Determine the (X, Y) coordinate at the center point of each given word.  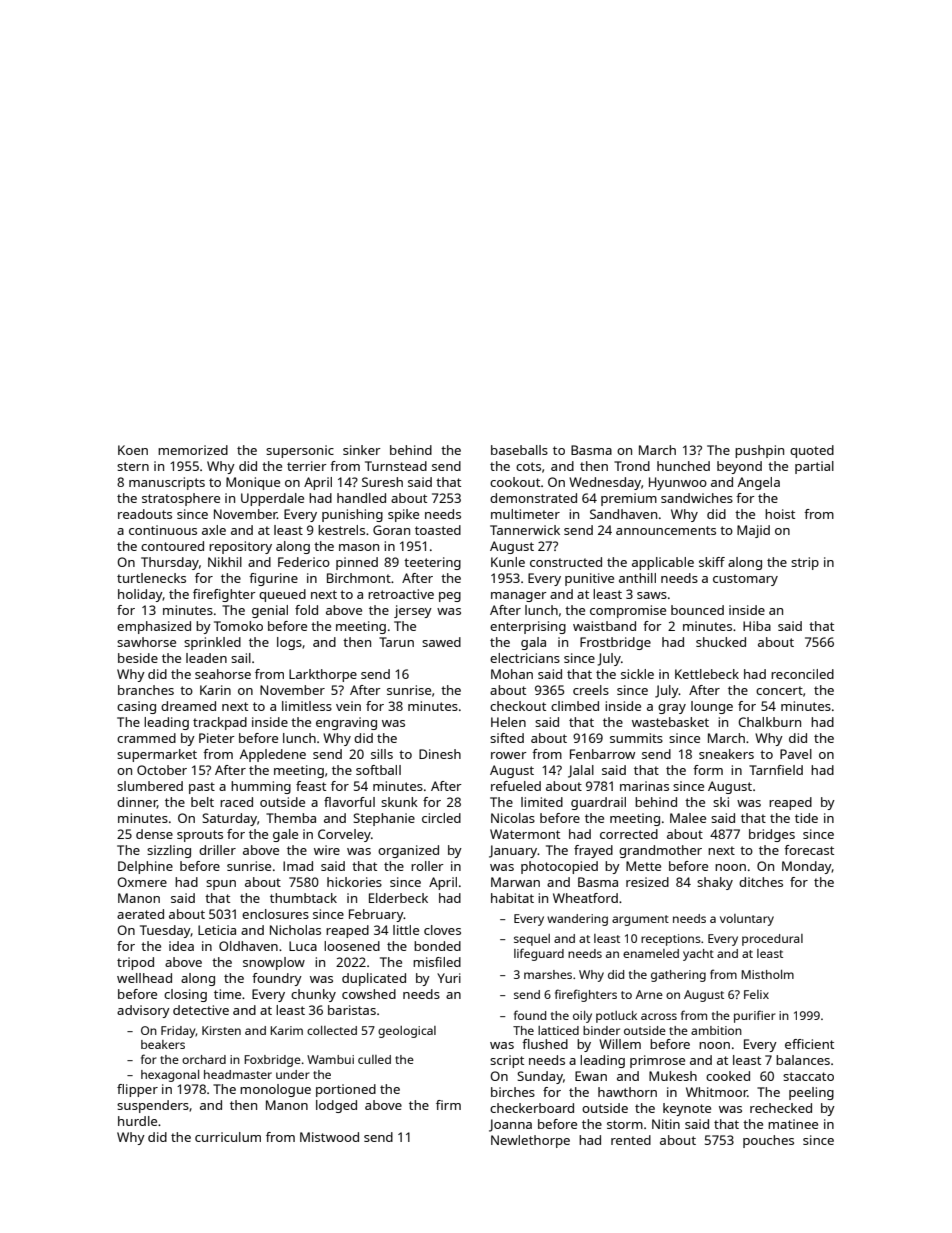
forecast (809, 850)
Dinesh (440, 754)
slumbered (150, 786)
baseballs (519, 450)
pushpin (759, 451)
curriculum (228, 1137)
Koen (133, 450)
